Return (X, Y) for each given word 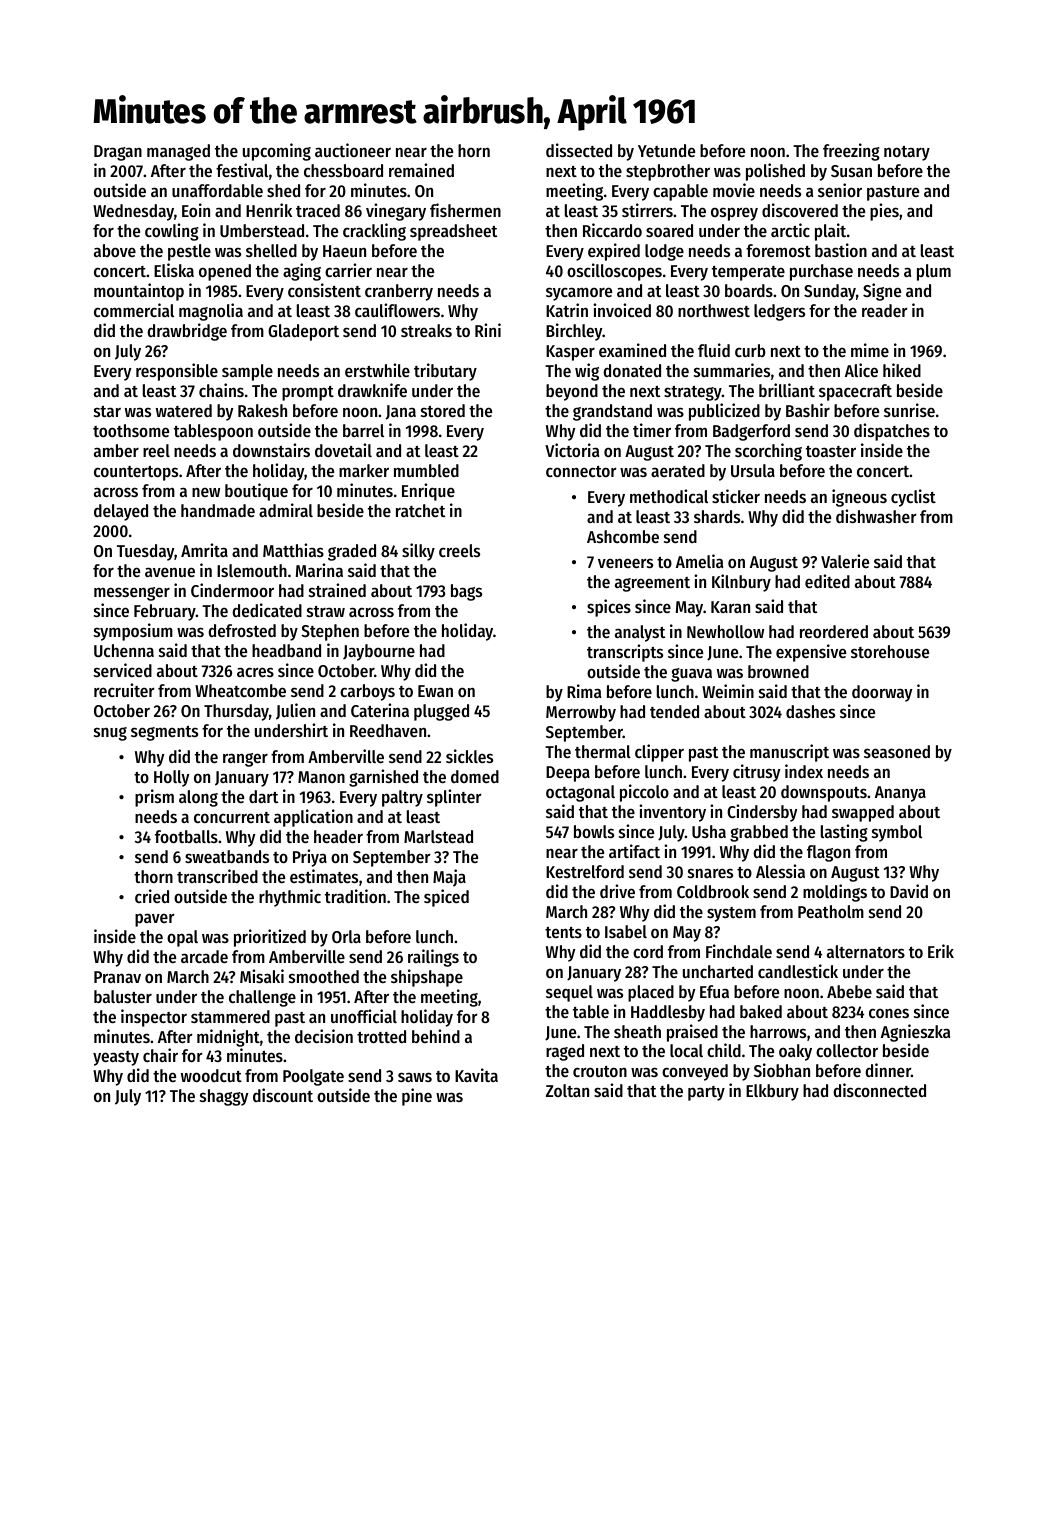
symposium (133, 632)
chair (160, 1055)
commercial (134, 310)
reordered (834, 631)
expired (614, 252)
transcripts (625, 653)
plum (934, 272)
